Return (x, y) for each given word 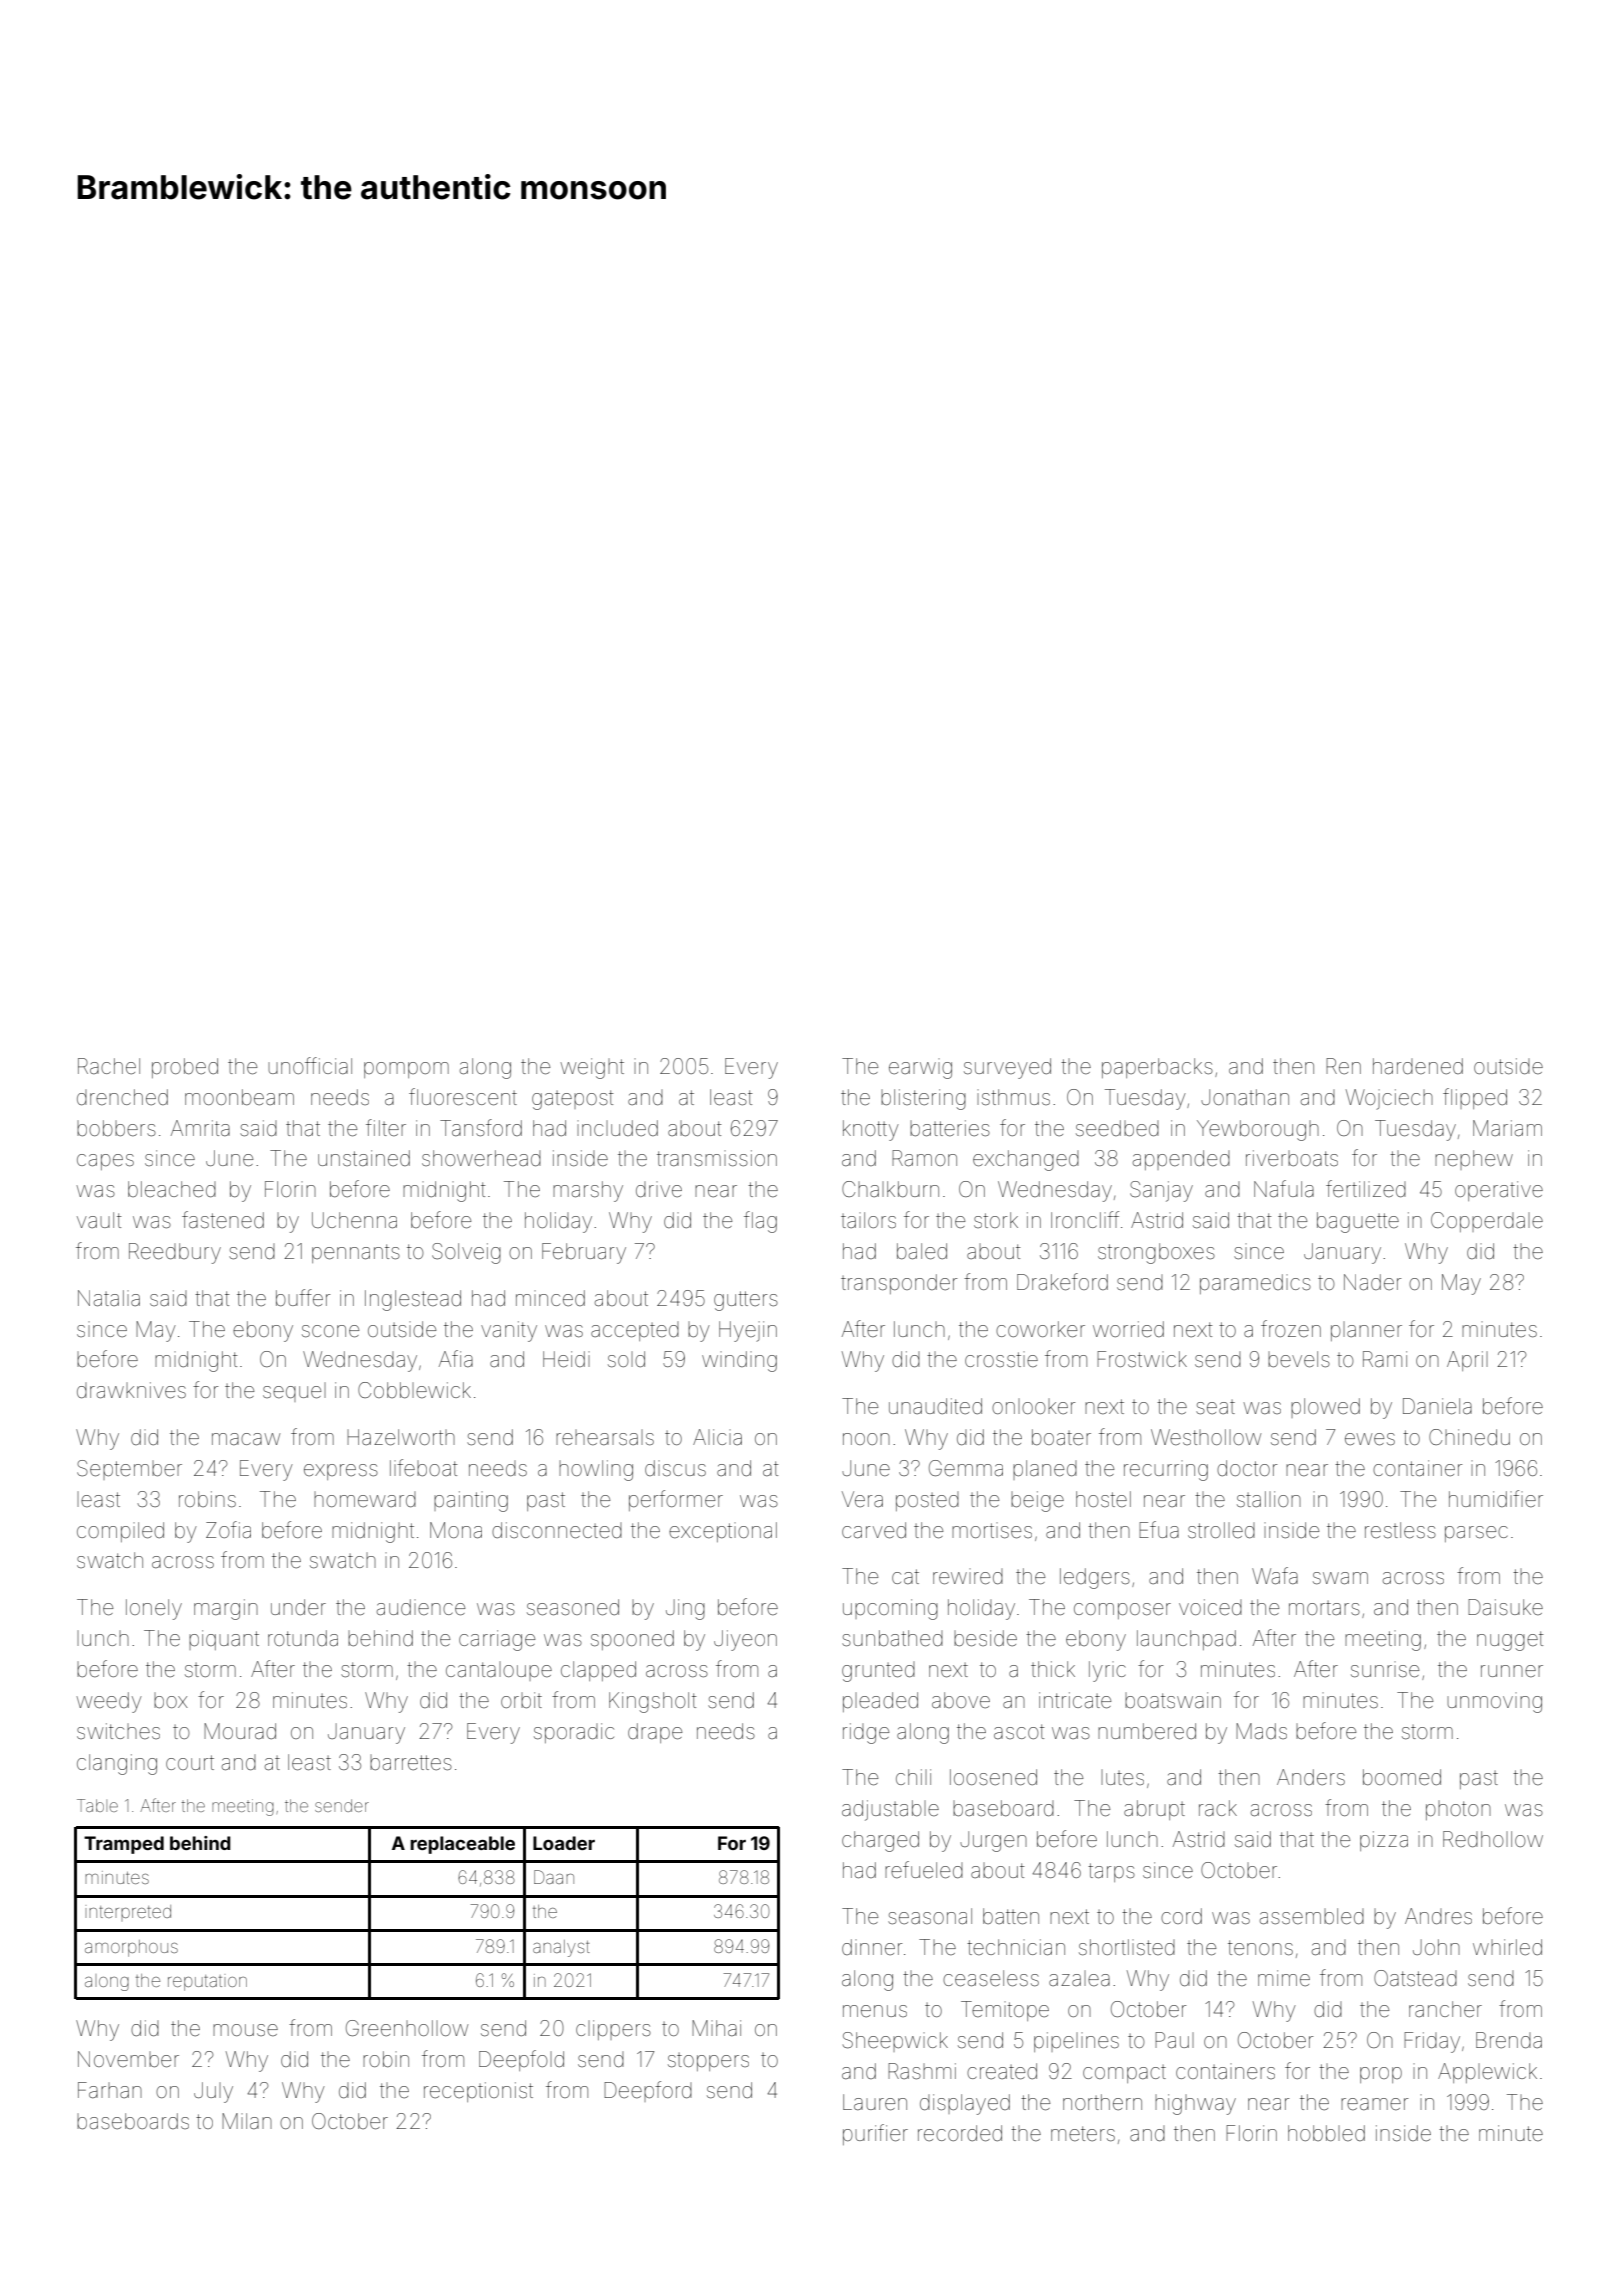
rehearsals (605, 1437)
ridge (866, 1733)
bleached (172, 1189)
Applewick (1487, 2073)
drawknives (131, 1390)
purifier (875, 2134)
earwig (920, 1068)
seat (1215, 1407)
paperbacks (1157, 1068)
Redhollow (1493, 1839)
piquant (224, 1640)
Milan (247, 2121)
